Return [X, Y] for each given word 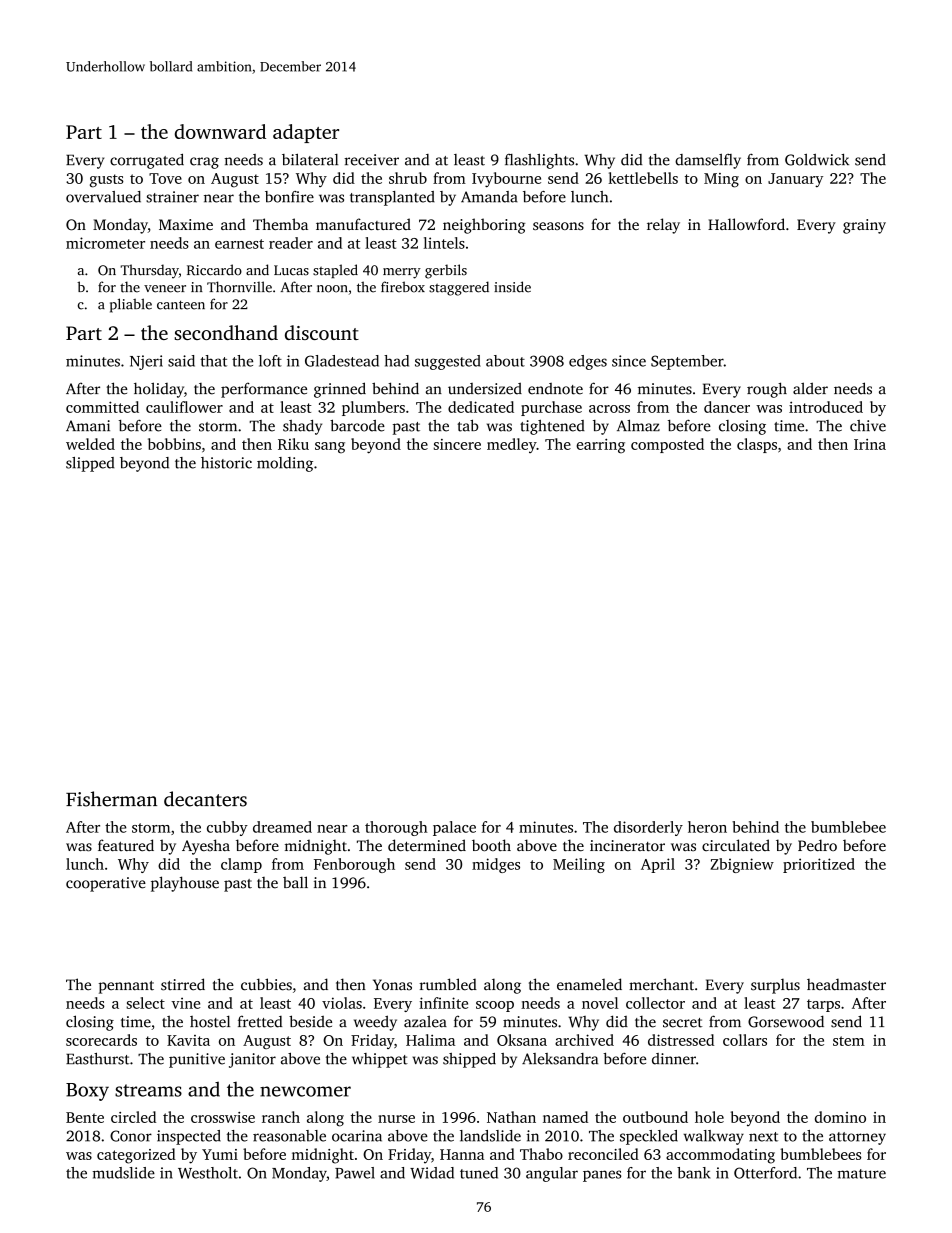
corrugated [147, 161]
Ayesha [206, 847]
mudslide [124, 1173]
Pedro [817, 845]
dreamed [282, 827]
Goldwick [817, 160]
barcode [357, 425]
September [687, 362]
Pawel [355, 1173]
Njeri [146, 362]
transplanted [392, 198]
